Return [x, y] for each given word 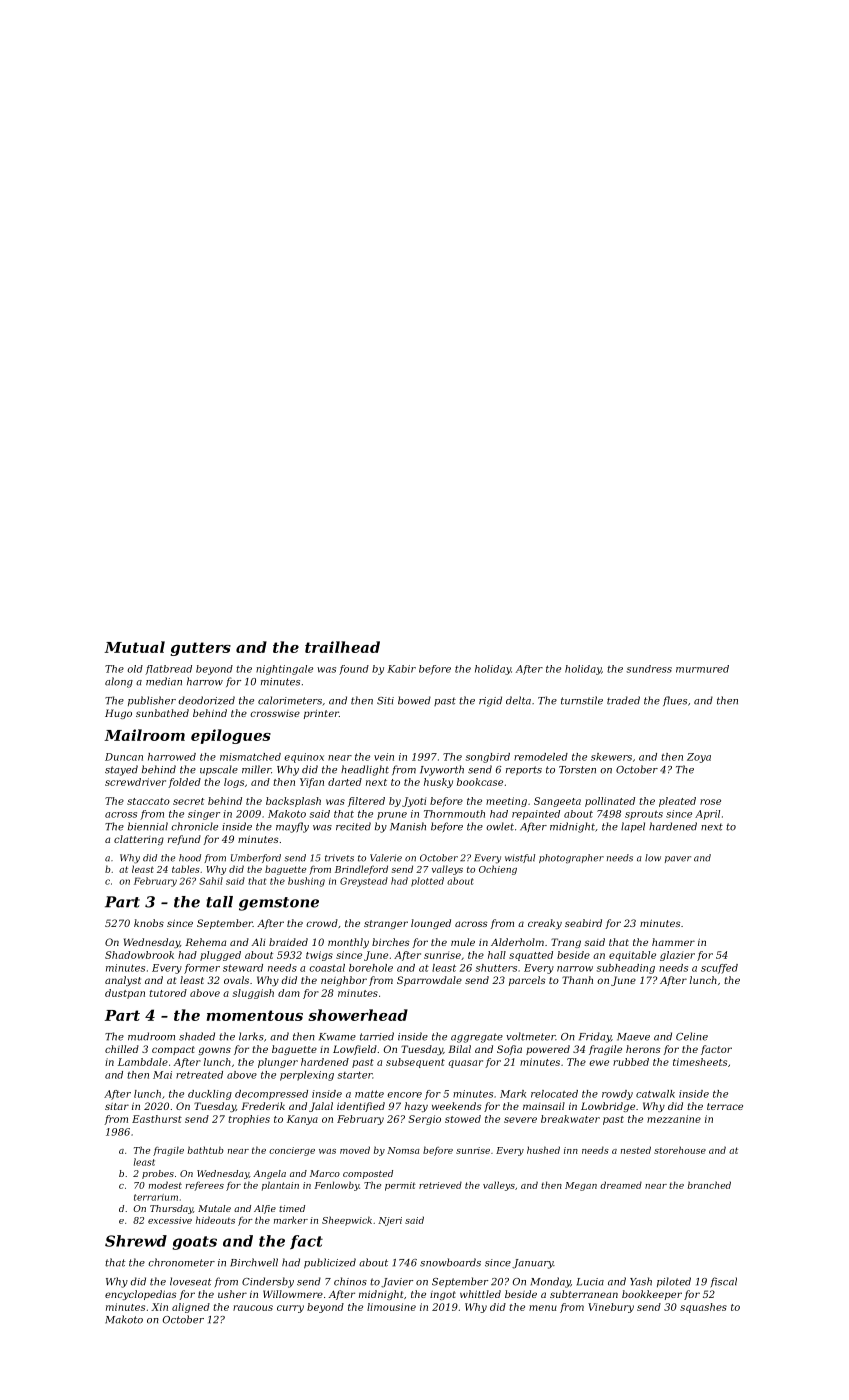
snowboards [450, 1262]
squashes [703, 1308]
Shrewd [136, 1241]
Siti [385, 701]
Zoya [699, 758]
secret [188, 801]
